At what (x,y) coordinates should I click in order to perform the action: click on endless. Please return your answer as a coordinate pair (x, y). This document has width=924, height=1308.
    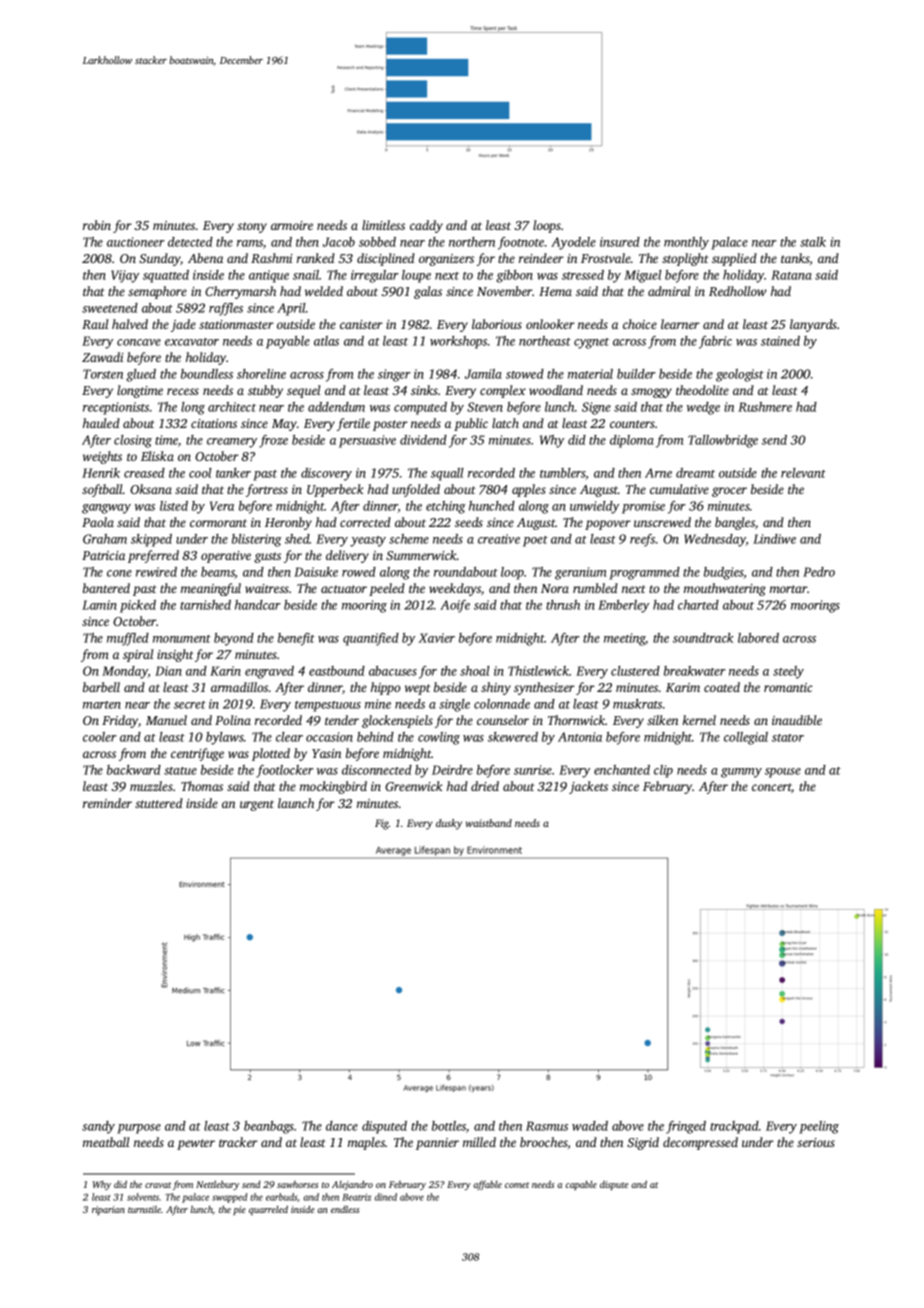
    Looking at the image, I should click on (345, 1209).
